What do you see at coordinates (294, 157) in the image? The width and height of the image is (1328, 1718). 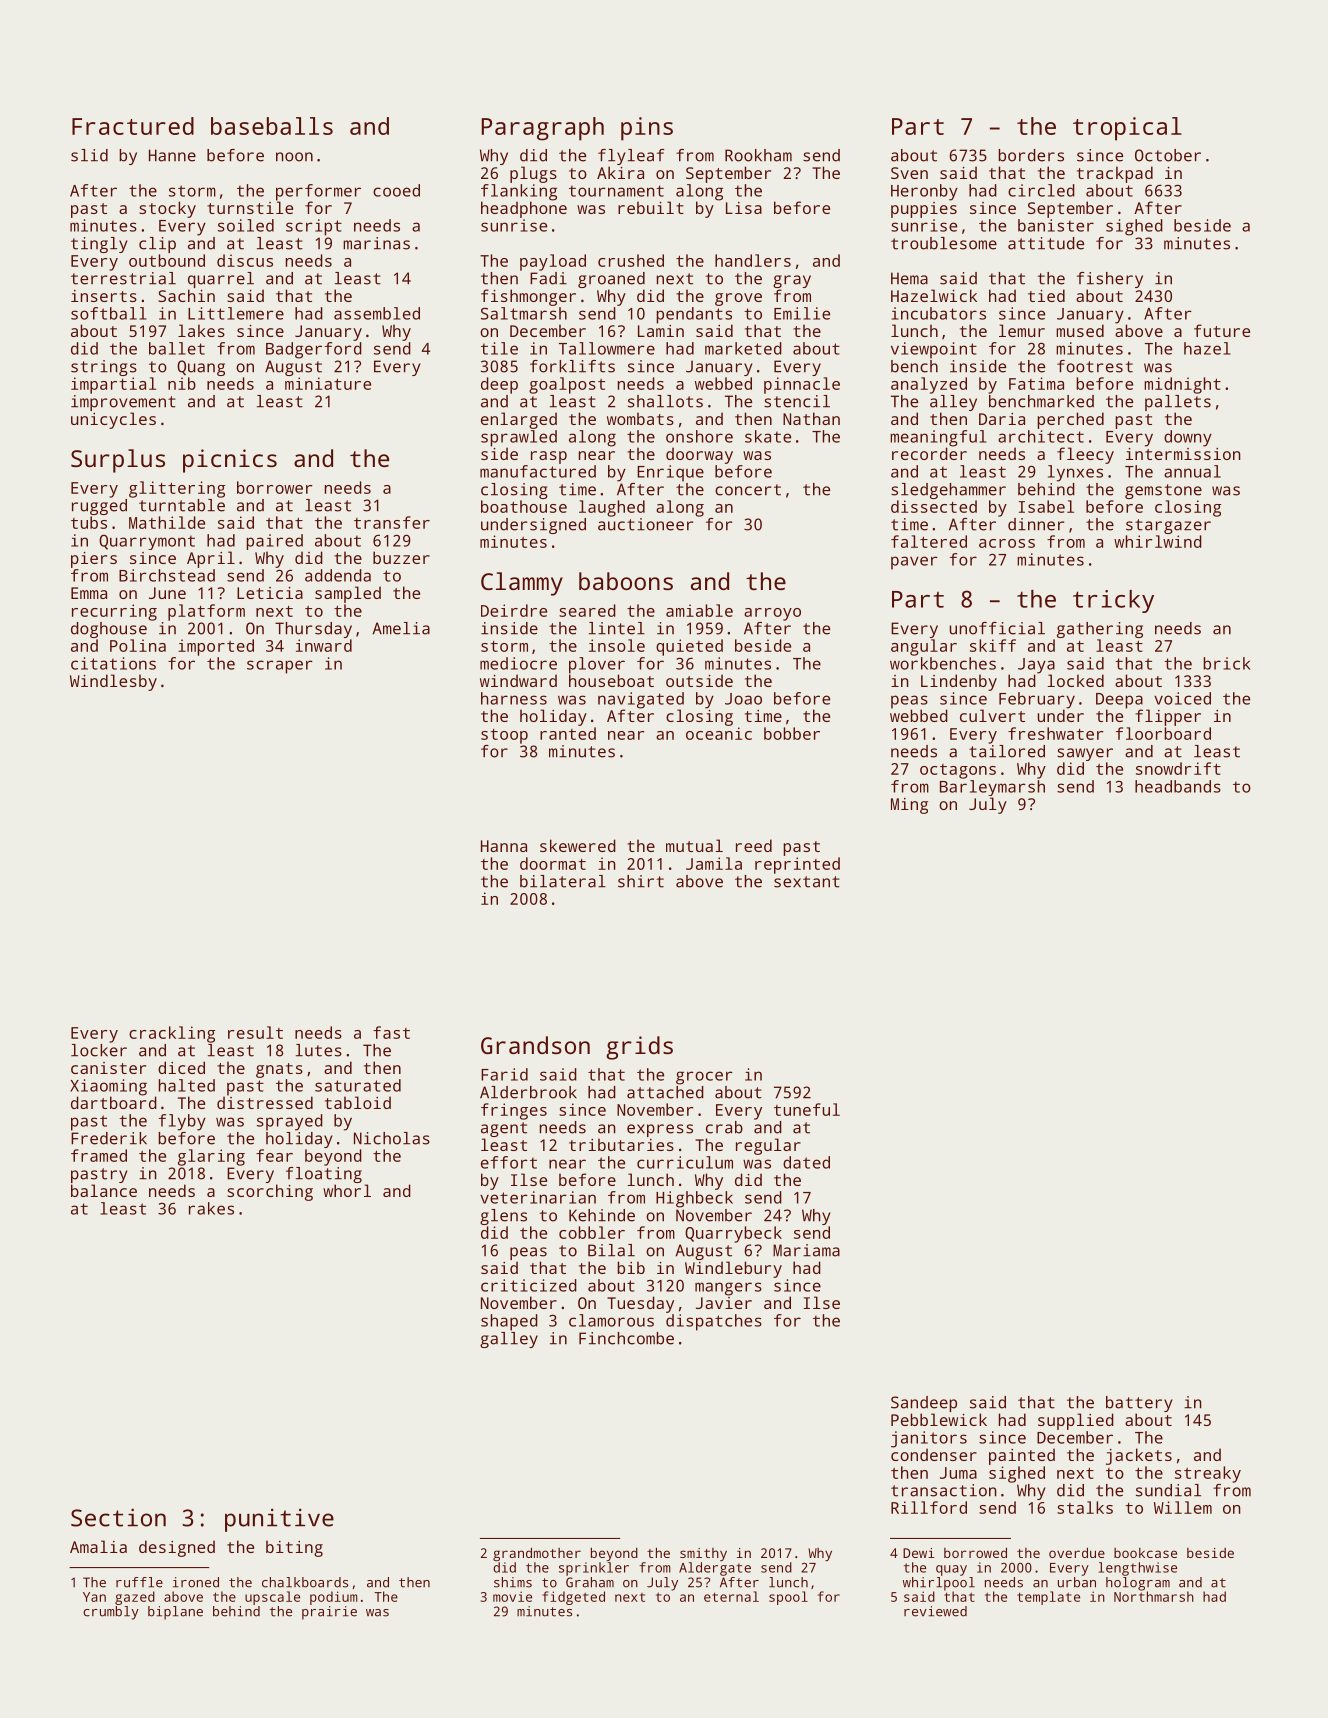 I see `noon` at bounding box center [294, 157].
